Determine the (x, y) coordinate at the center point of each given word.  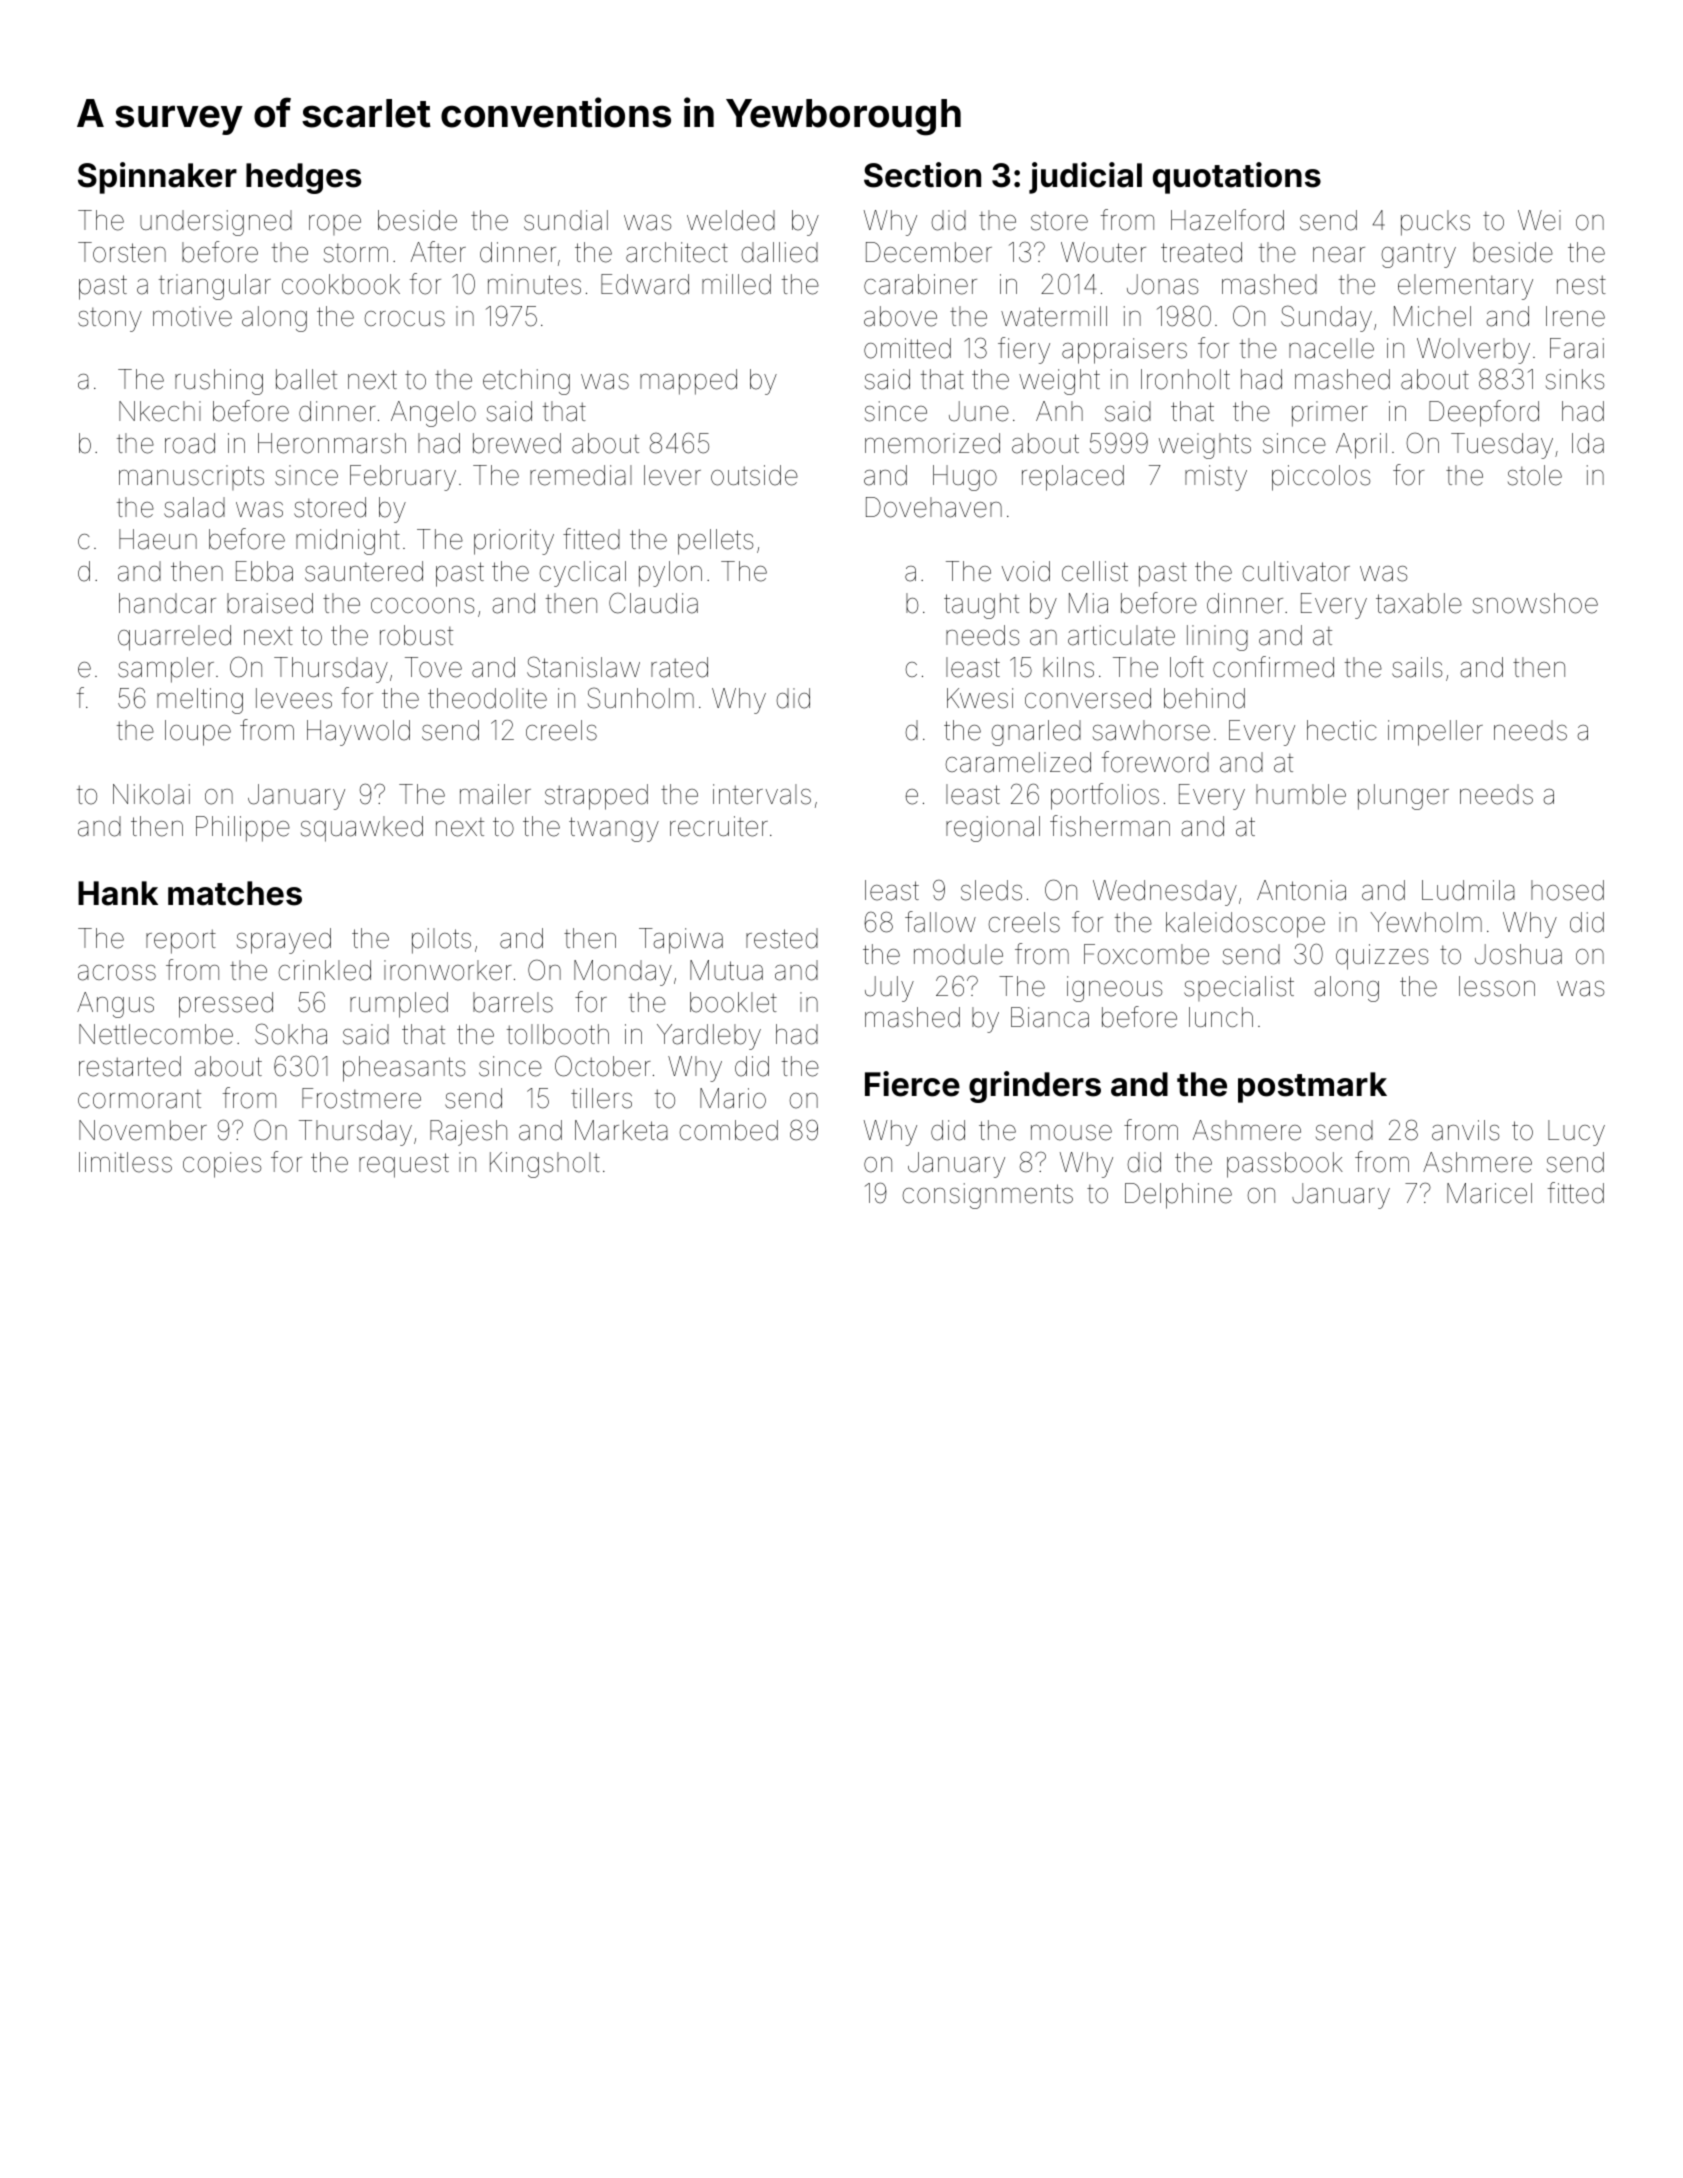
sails (1417, 667)
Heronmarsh (332, 443)
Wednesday (1165, 893)
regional (993, 829)
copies (222, 1165)
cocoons (422, 606)
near (1339, 255)
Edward (645, 284)
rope (335, 225)
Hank (118, 893)
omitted (907, 348)
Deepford (1484, 413)
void (1026, 571)
